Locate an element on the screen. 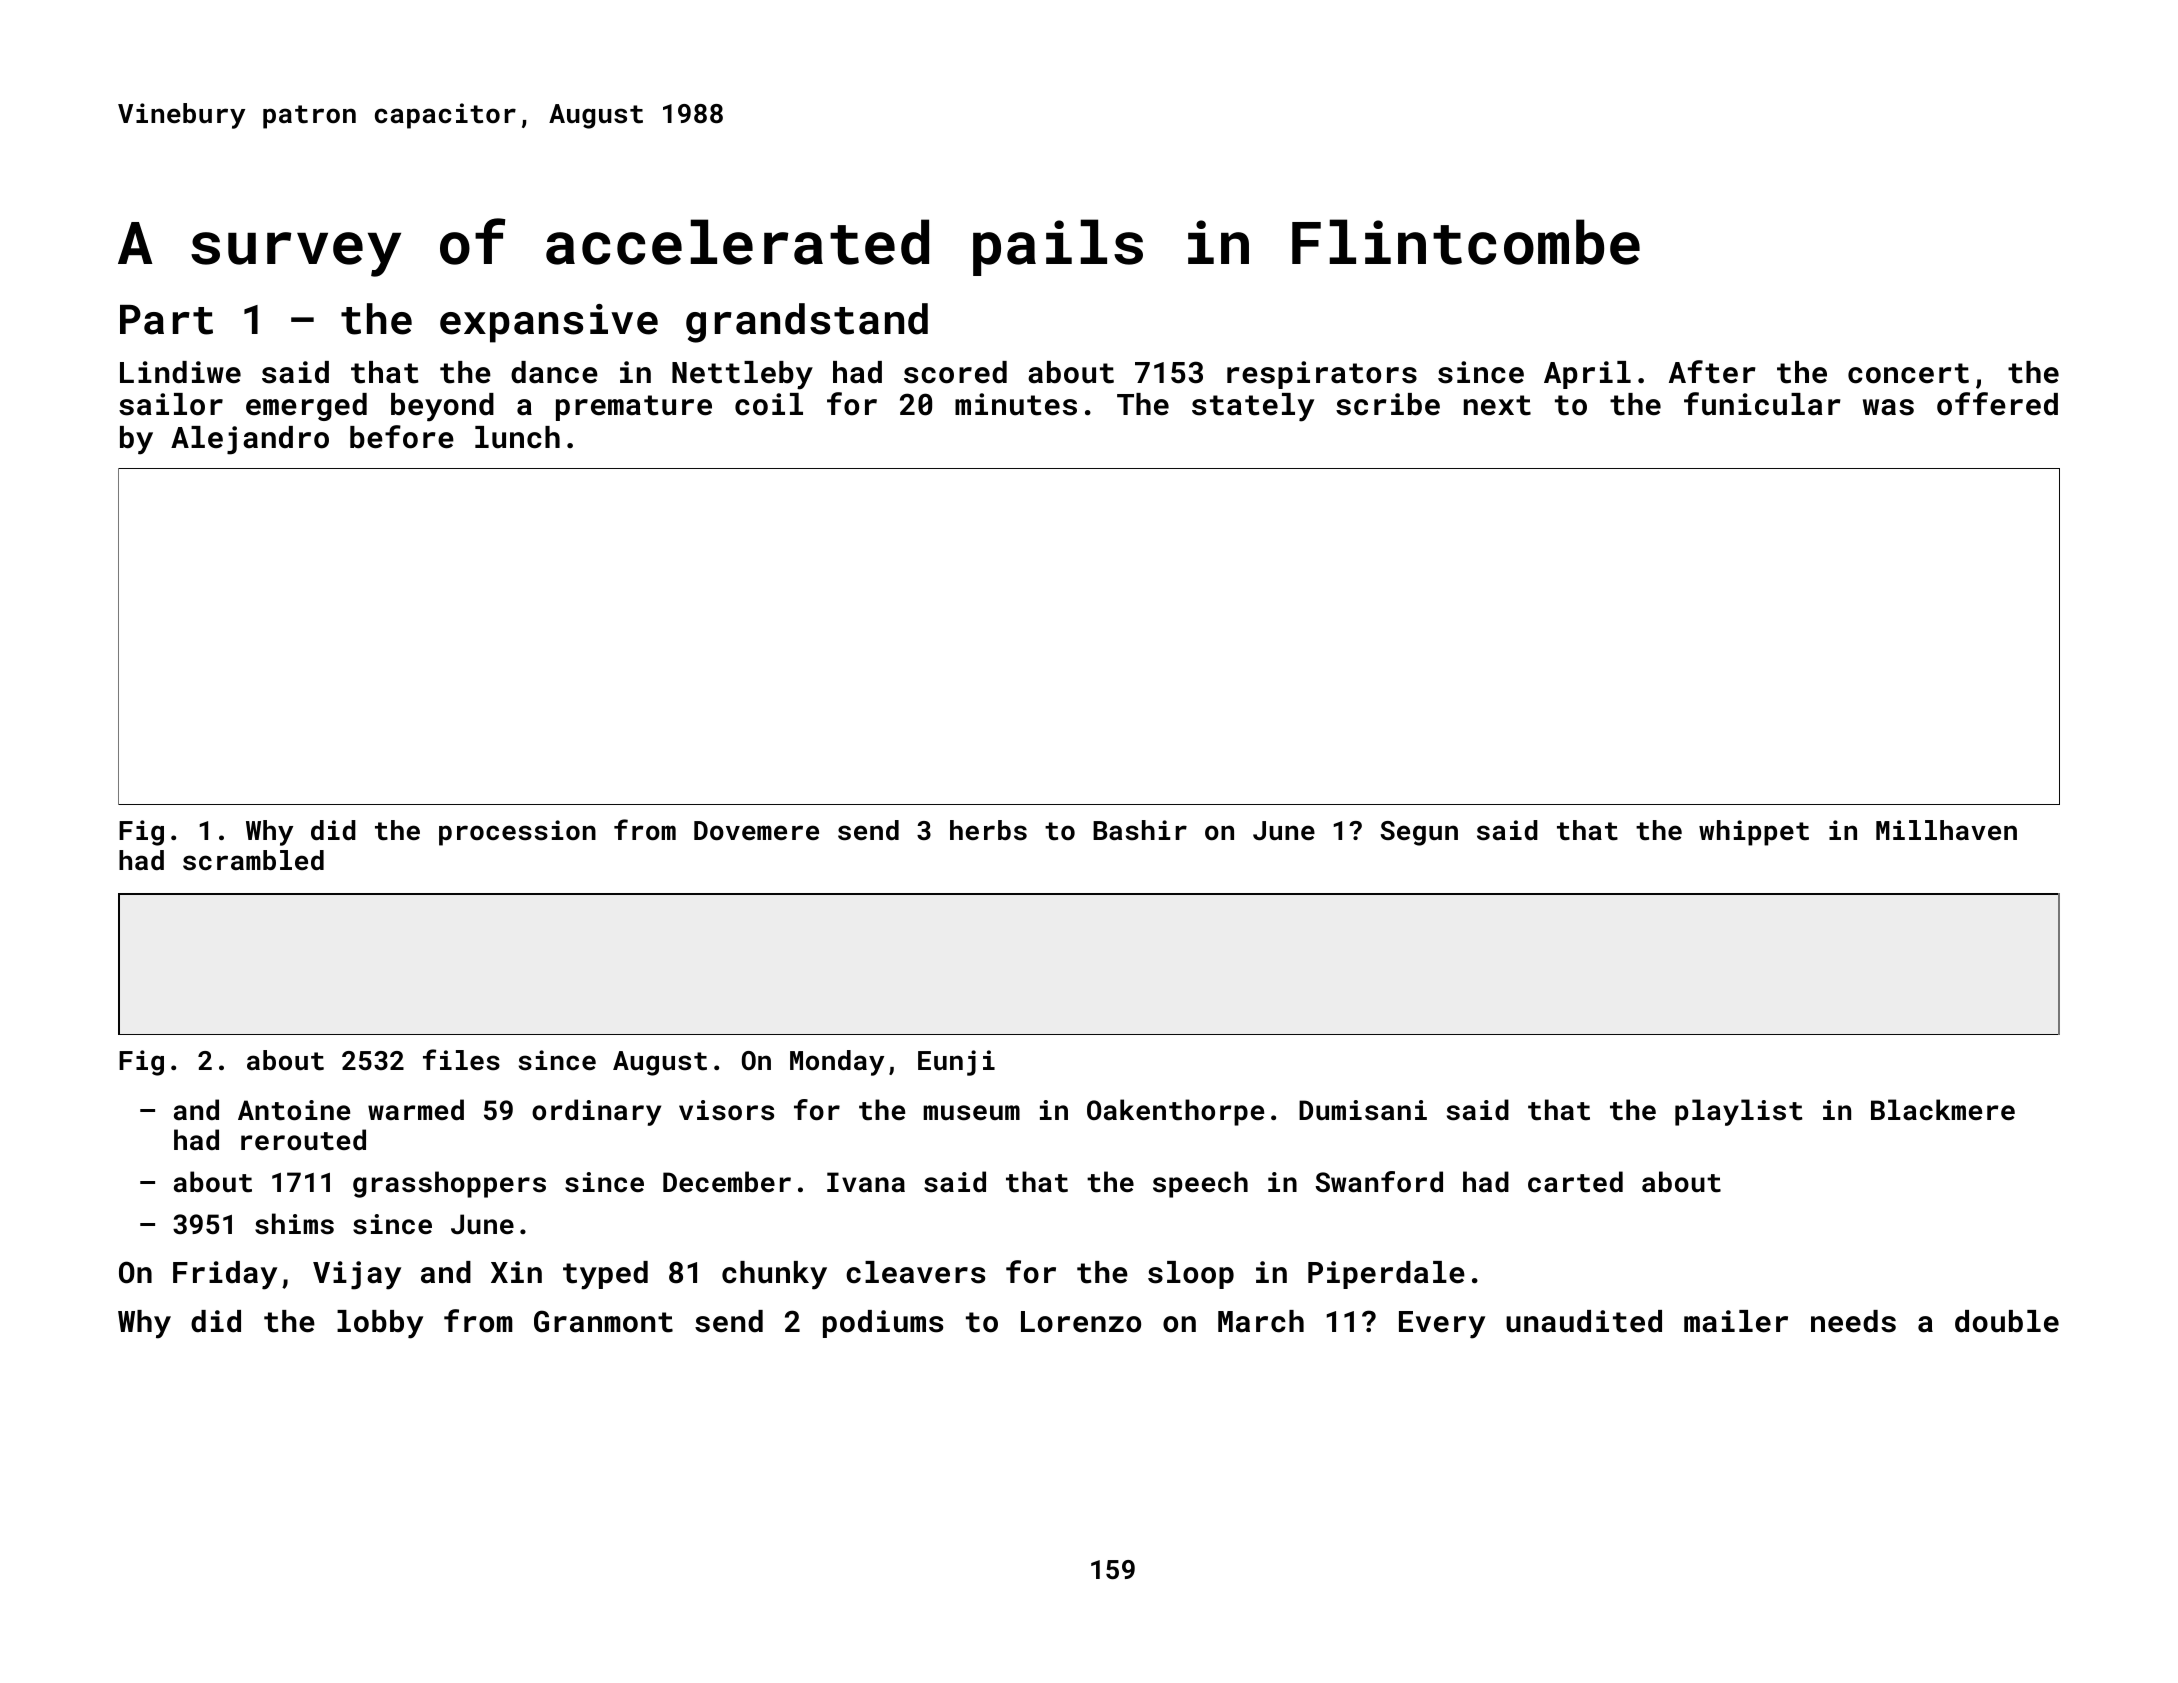 The width and height of the screenshot is (2178, 1683). Alejandro is located at coordinates (250, 440).
